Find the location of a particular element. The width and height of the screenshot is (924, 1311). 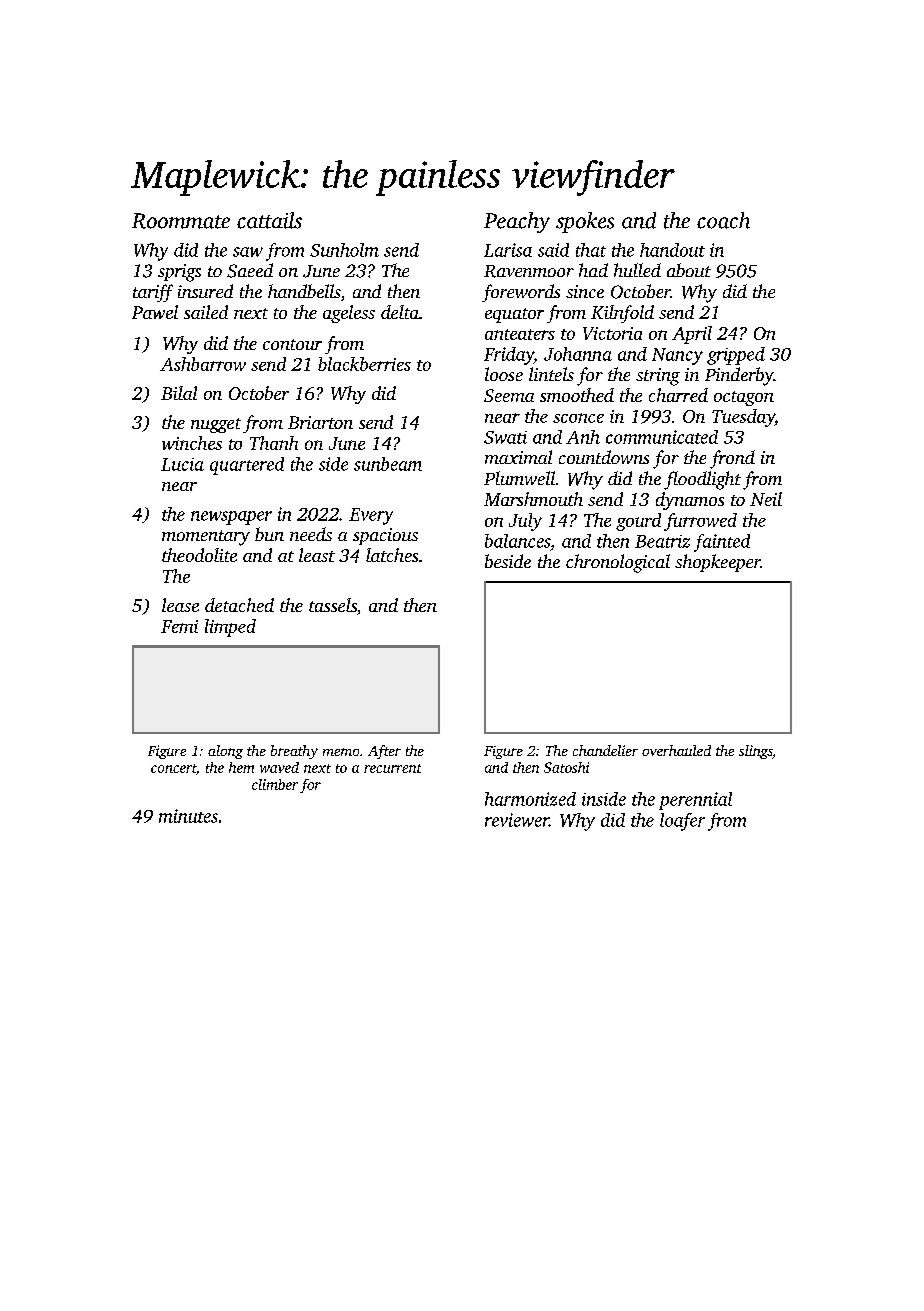

tassels is located at coordinates (333, 605).
